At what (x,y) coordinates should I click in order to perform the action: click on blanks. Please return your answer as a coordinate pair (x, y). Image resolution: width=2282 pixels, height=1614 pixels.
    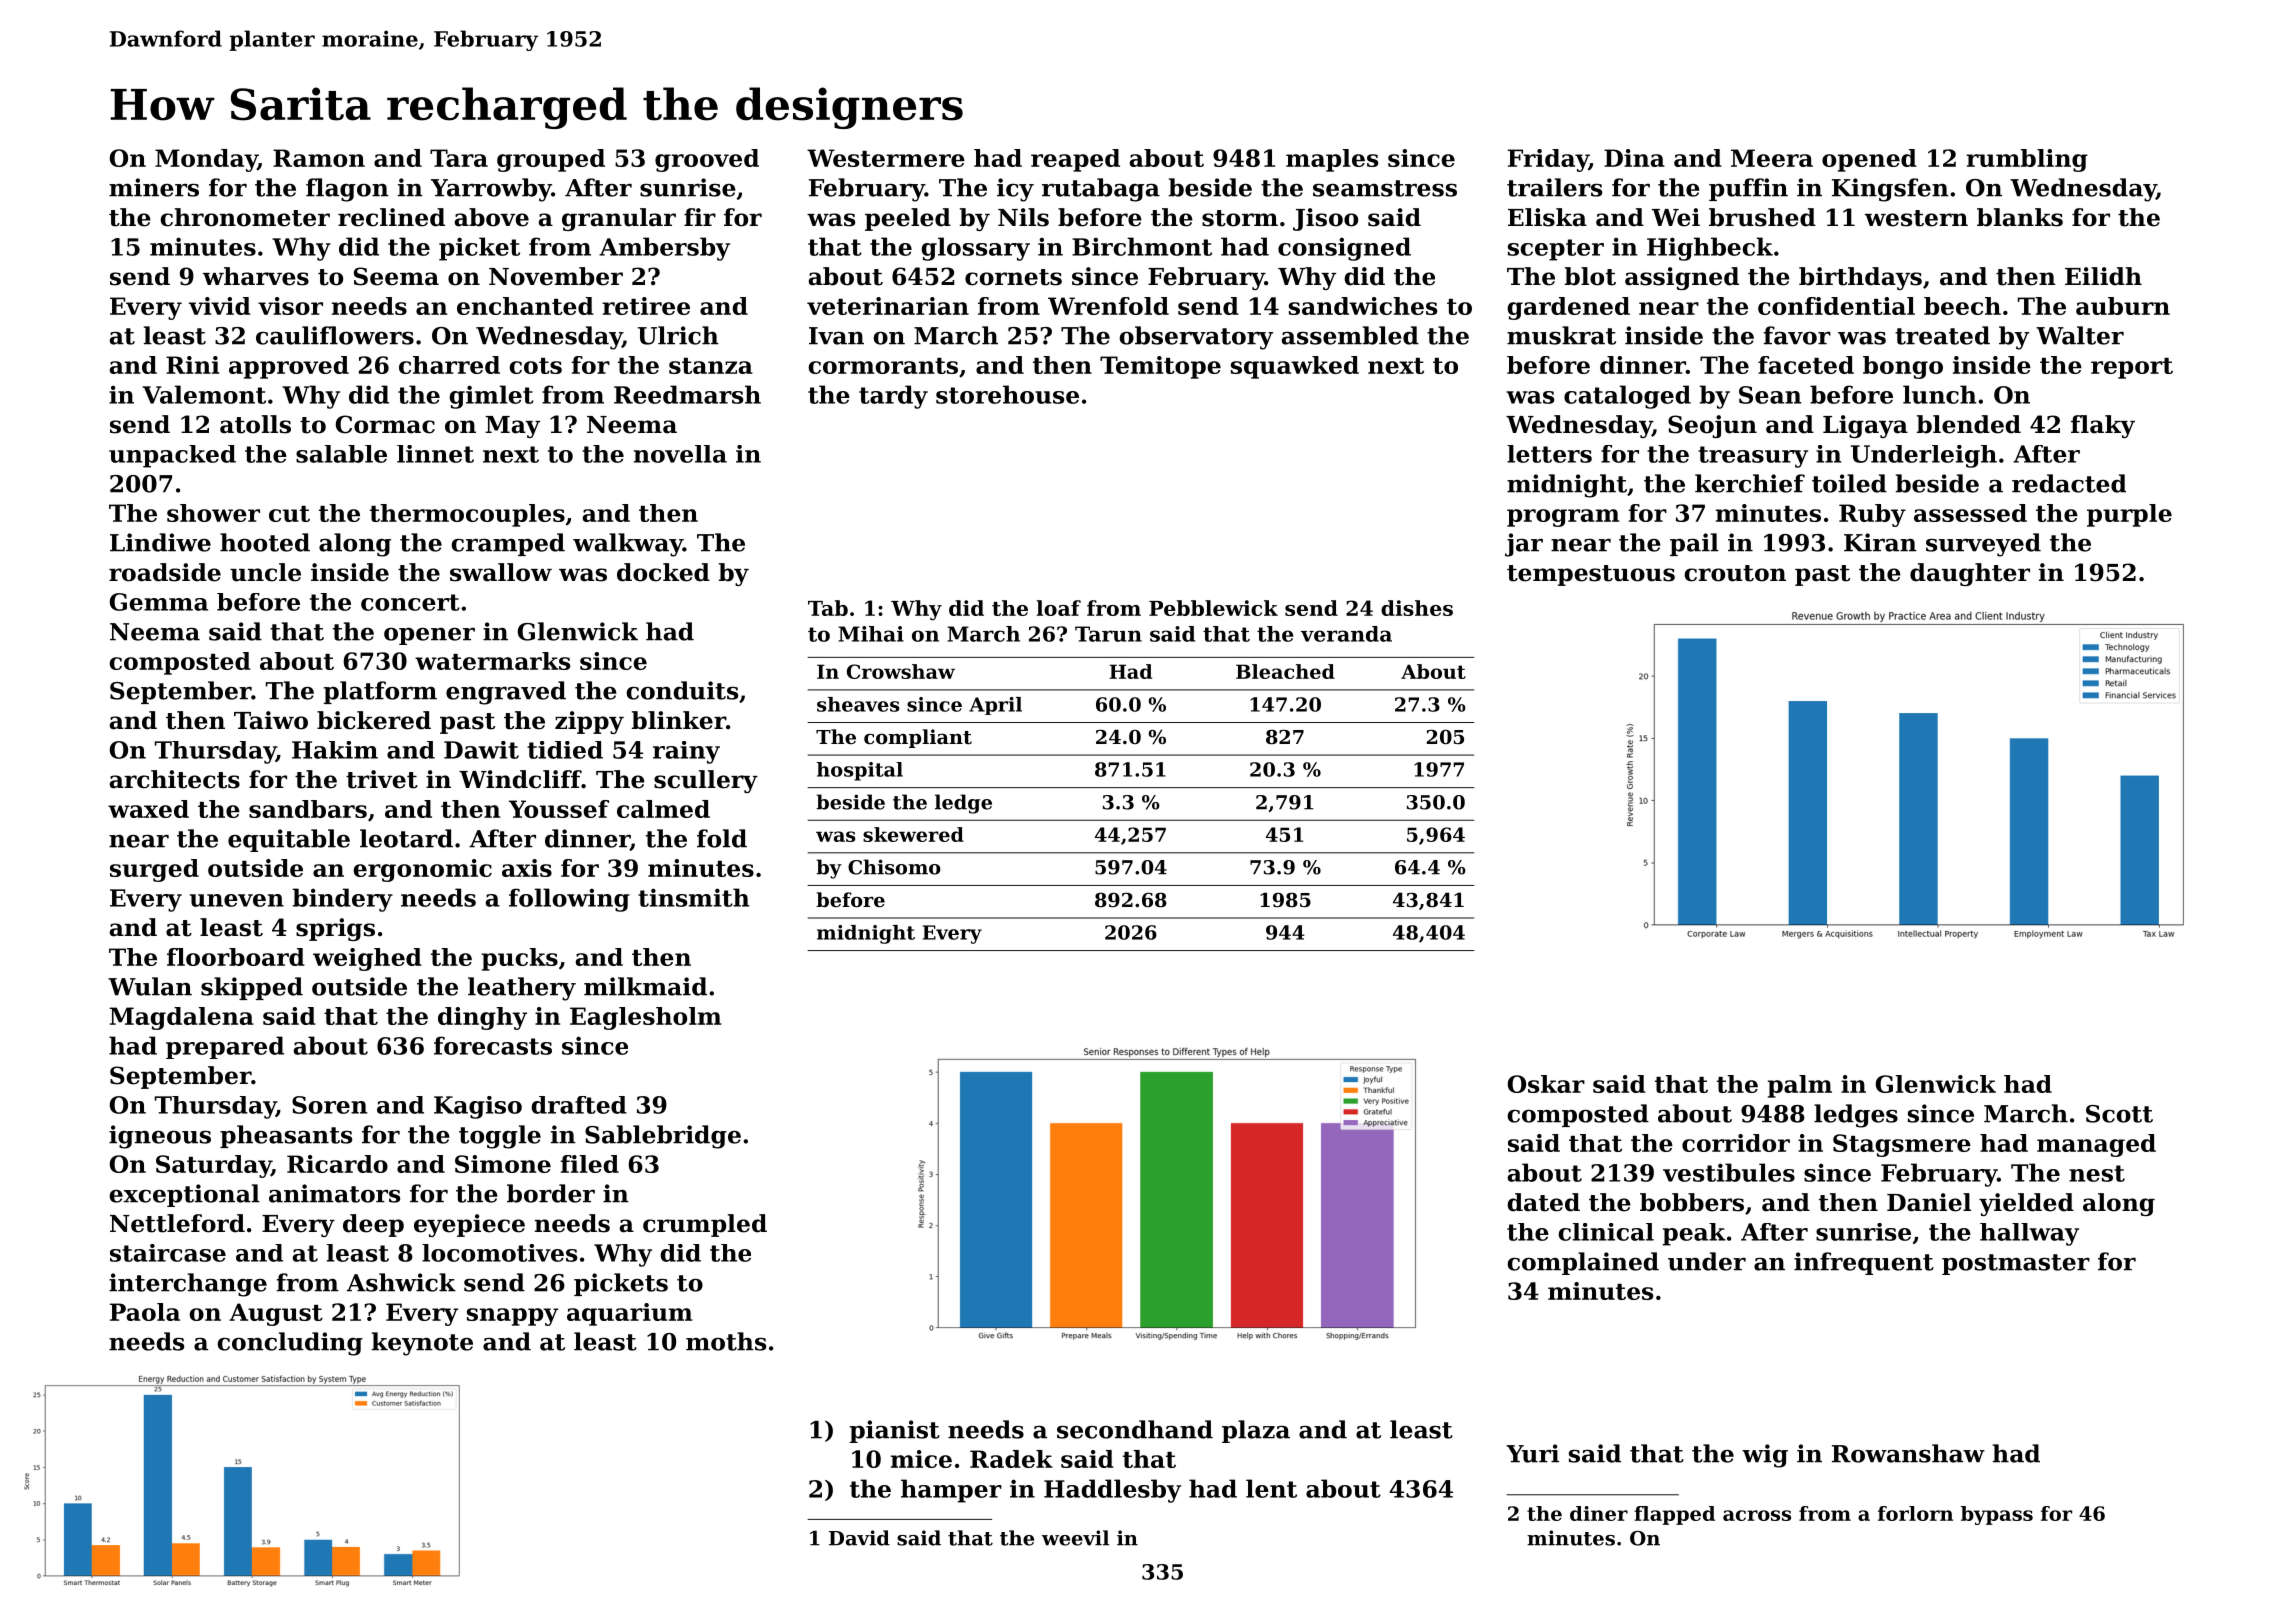
    Looking at the image, I should click on (2020, 217).
